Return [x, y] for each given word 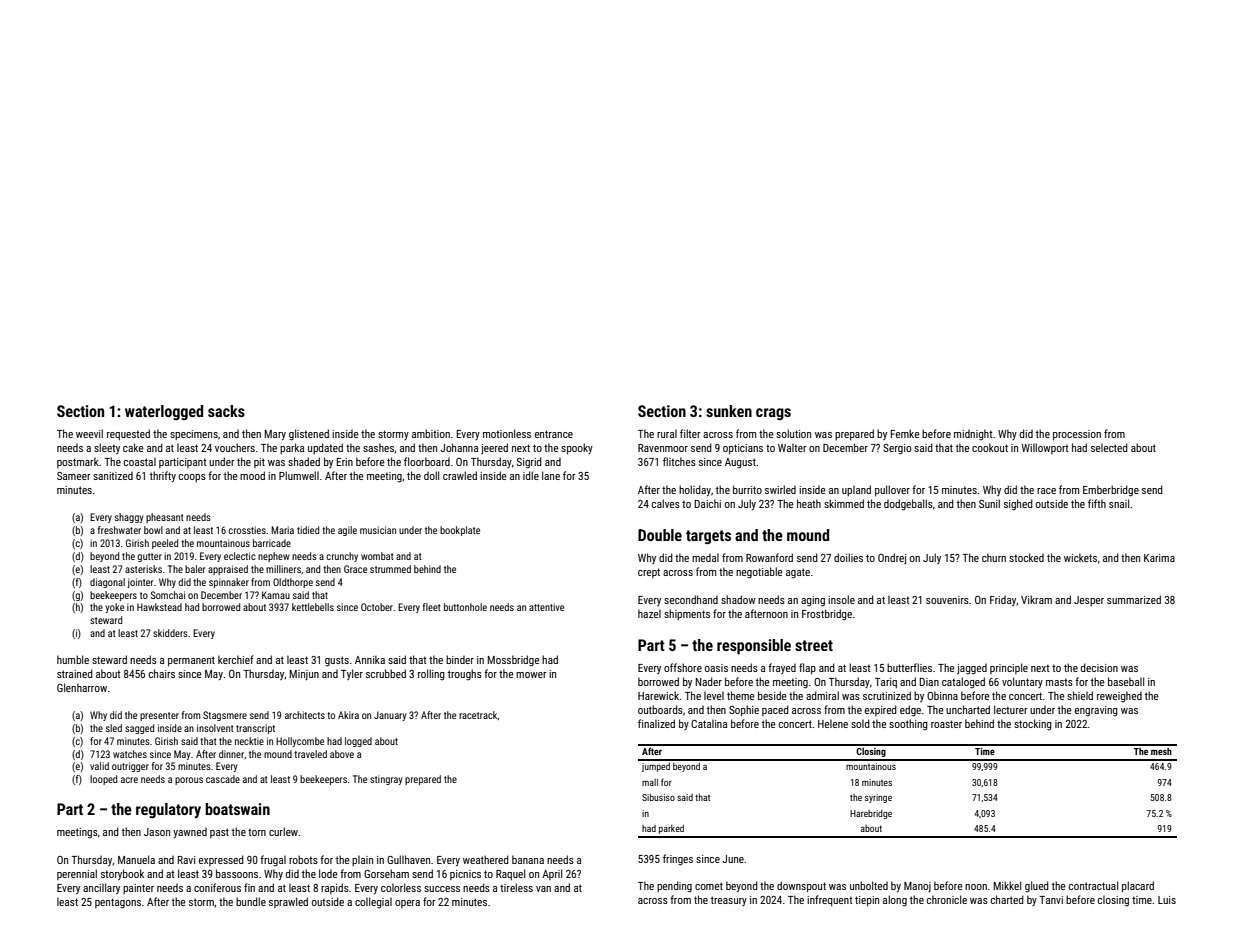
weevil [89, 433]
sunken [729, 411]
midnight [973, 434]
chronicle [947, 899]
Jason [157, 832]
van [543, 889]
